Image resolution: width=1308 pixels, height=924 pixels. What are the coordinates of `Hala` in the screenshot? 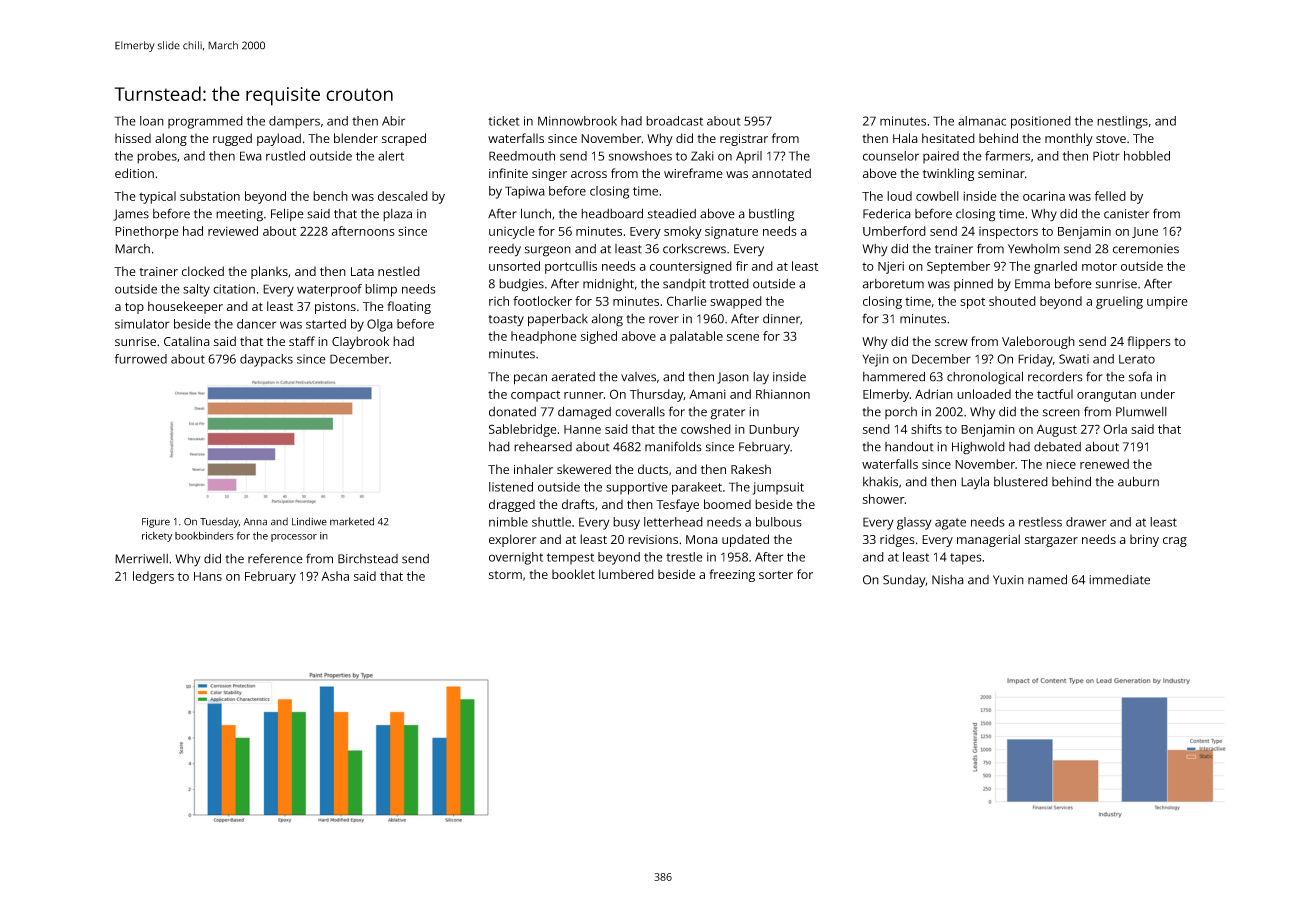 It's located at (905, 138).
